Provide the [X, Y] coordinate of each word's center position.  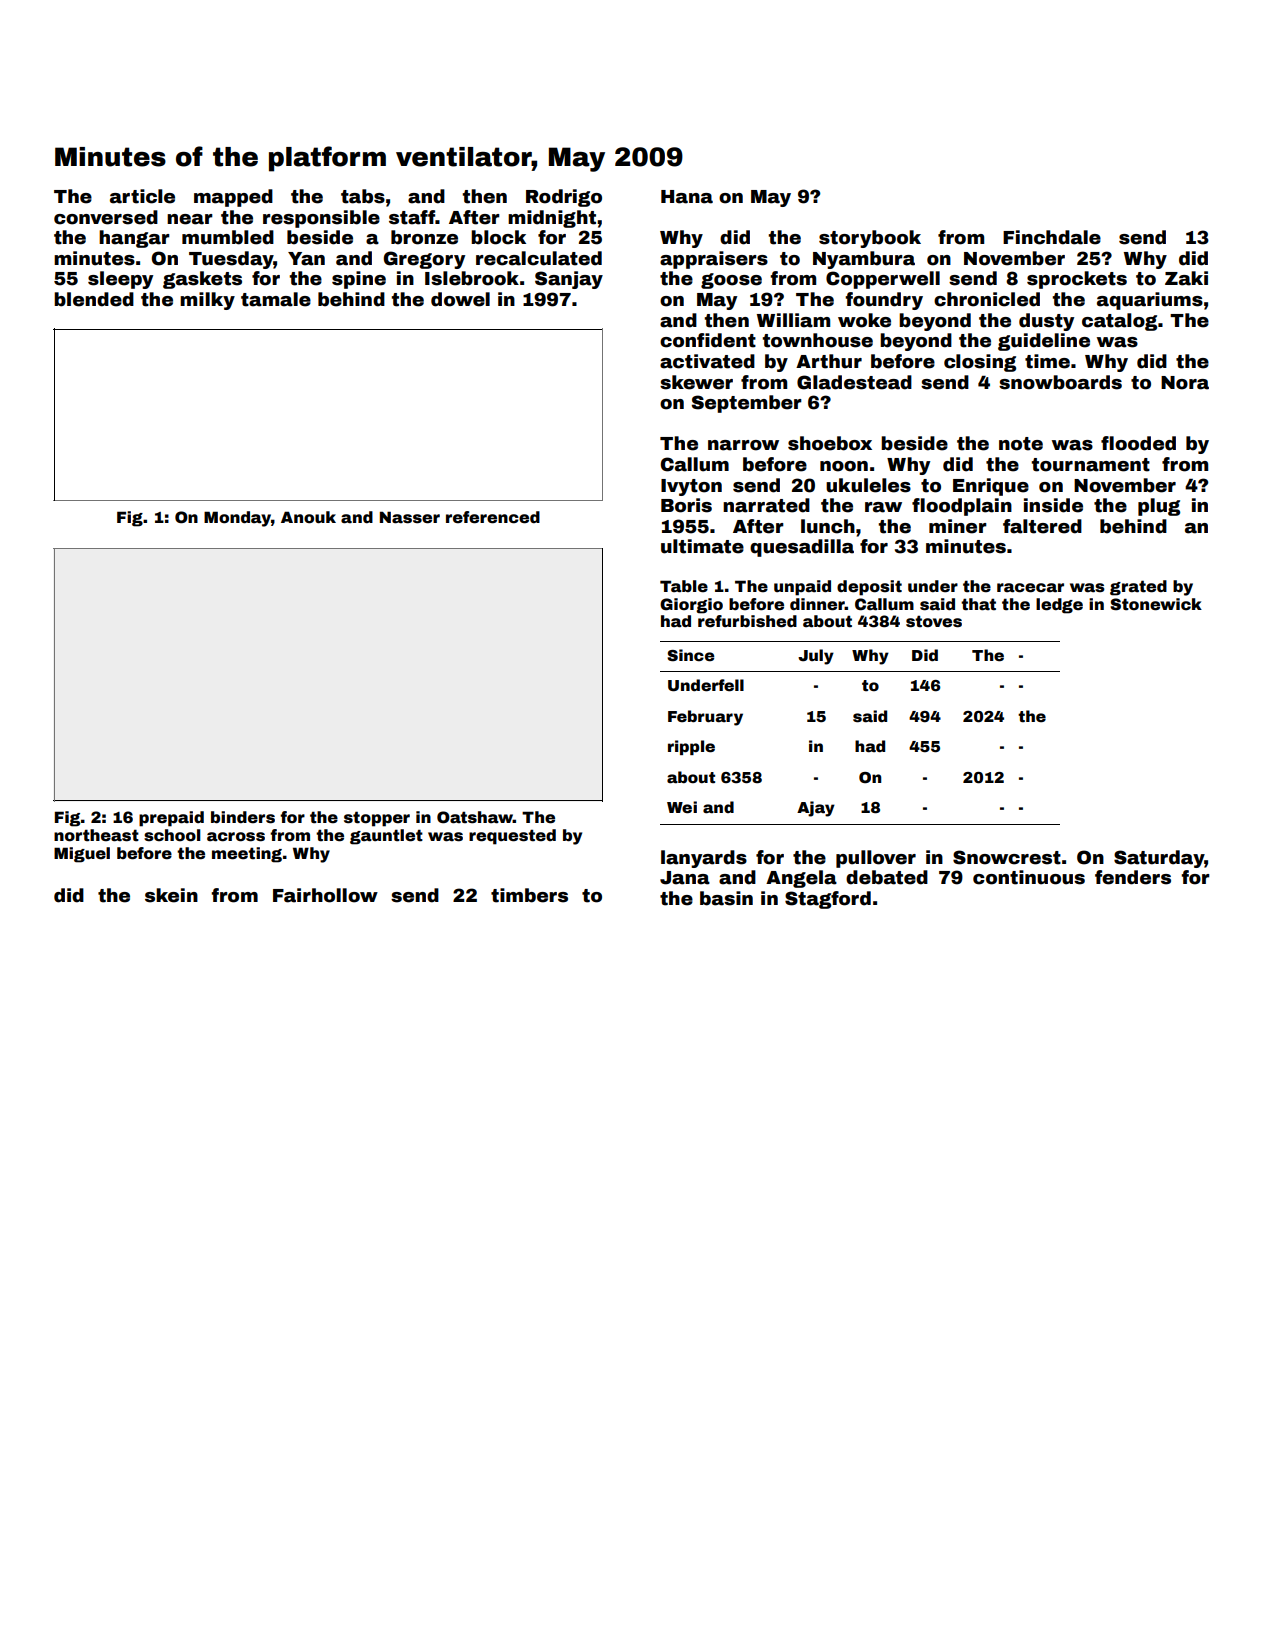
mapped [233, 198]
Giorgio [691, 606]
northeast [96, 835]
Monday [237, 519]
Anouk [308, 517]
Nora [1185, 383]
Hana [687, 197]
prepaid [171, 819]
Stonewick [1156, 604]
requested [512, 837]
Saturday [1159, 859]
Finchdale [1052, 237]
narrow [743, 445]
